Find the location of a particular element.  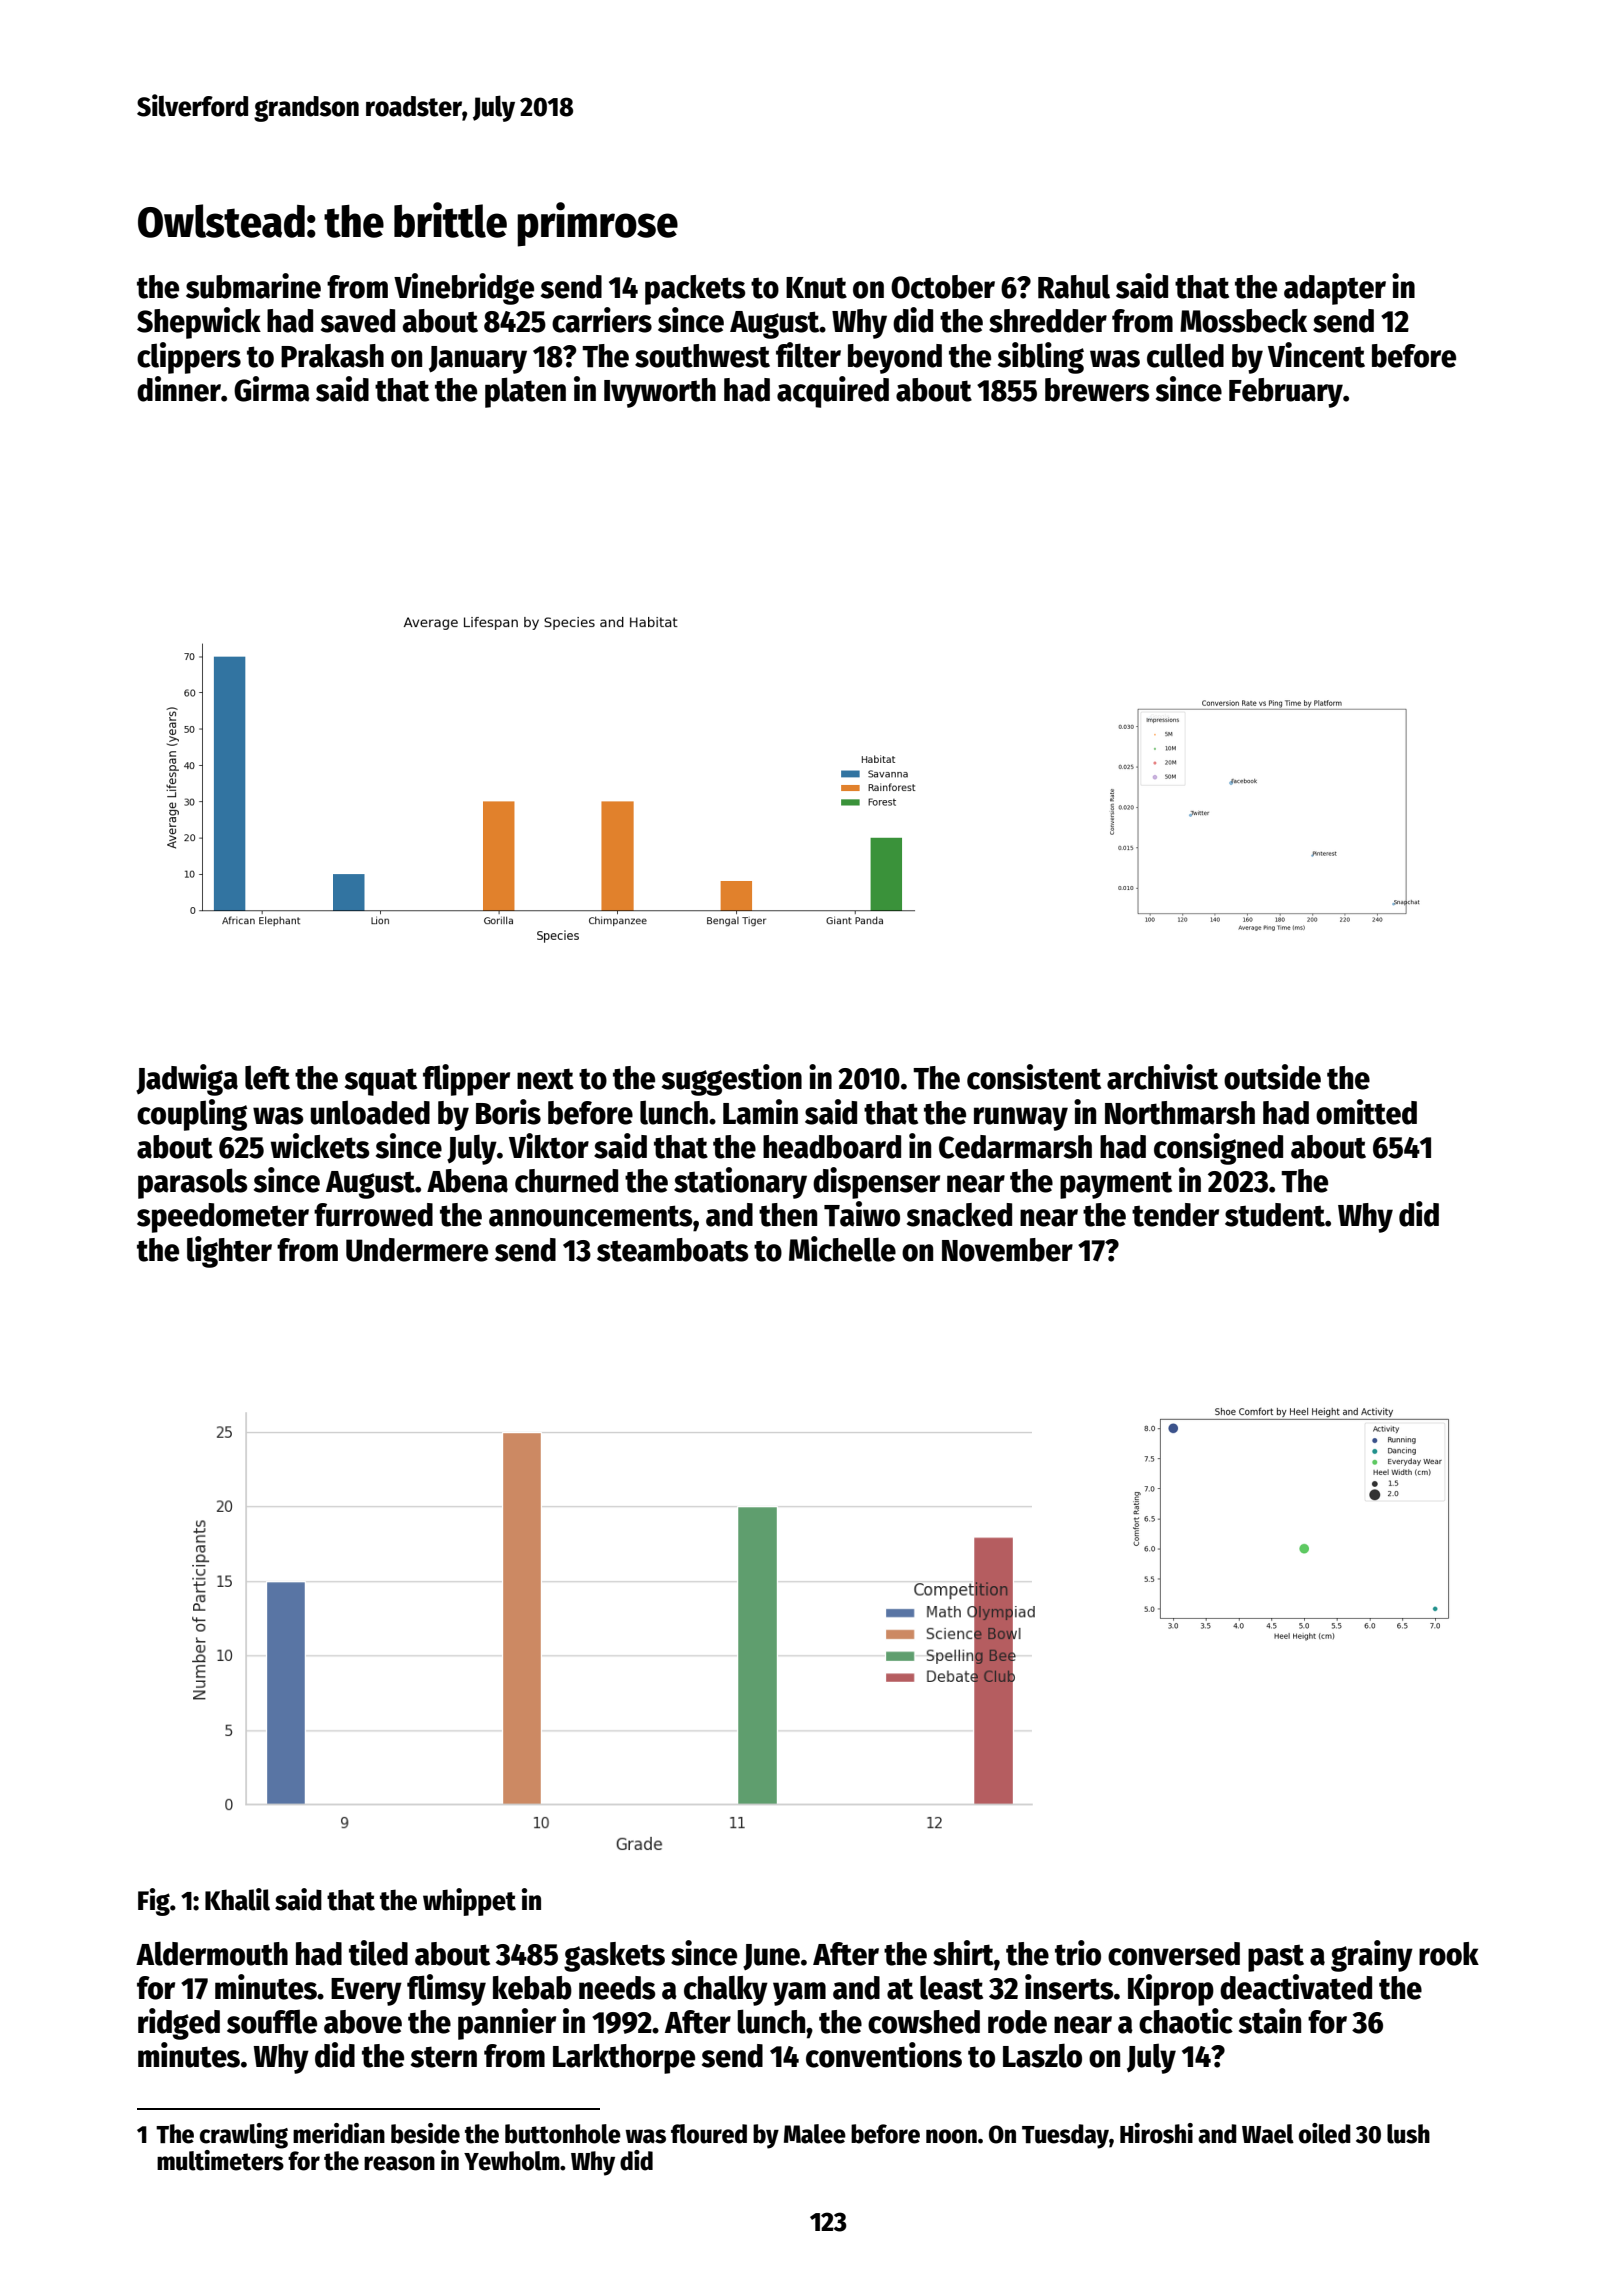

rode is located at coordinates (1017, 2022).
